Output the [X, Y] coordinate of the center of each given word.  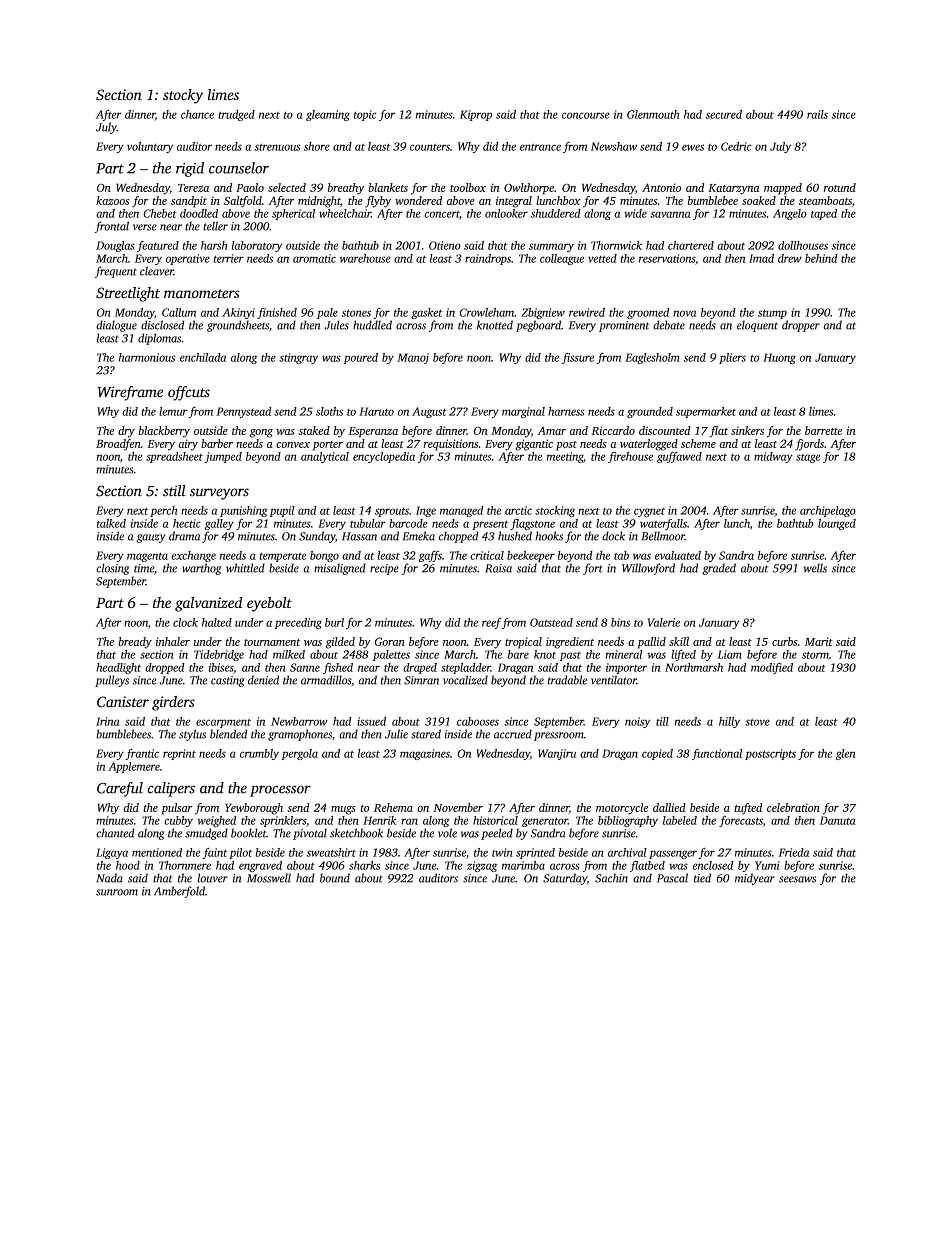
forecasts [741, 821]
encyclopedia [384, 457]
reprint [179, 754]
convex [293, 445]
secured [724, 114]
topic [365, 115]
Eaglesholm [652, 358]
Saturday [565, 879]
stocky [183, 96]
